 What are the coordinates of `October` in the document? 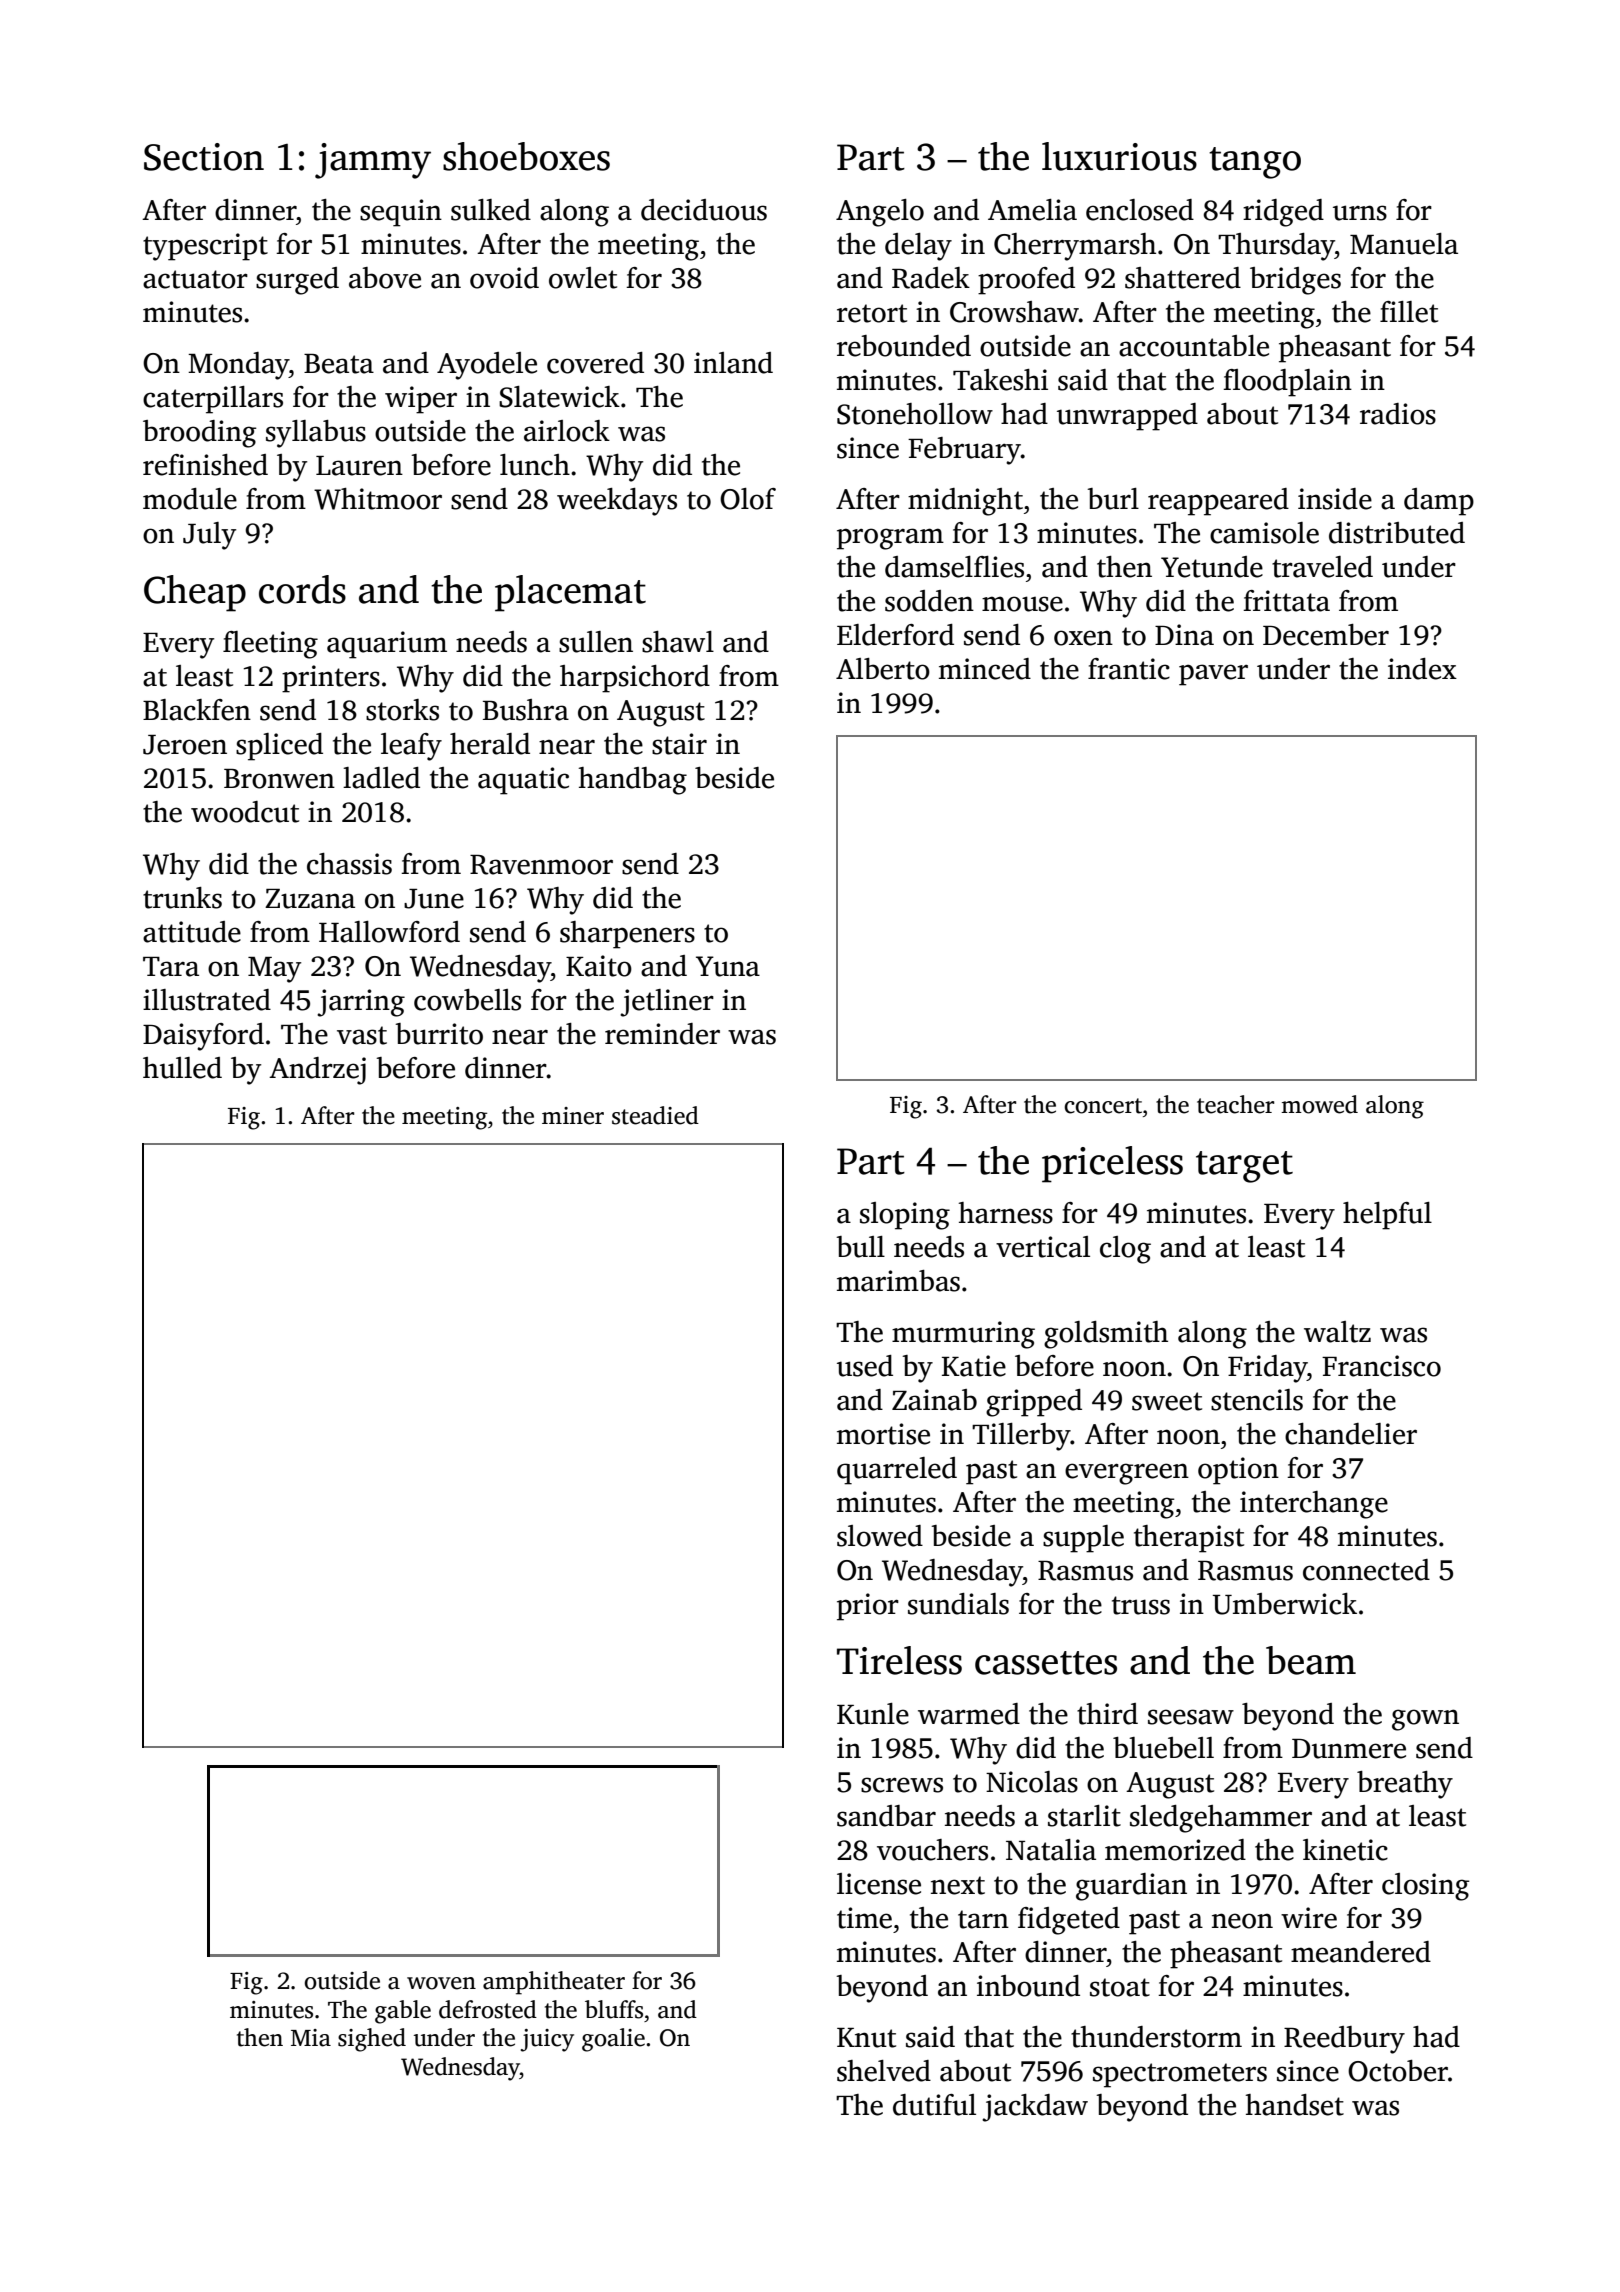 It's located at (1398, 2071).
